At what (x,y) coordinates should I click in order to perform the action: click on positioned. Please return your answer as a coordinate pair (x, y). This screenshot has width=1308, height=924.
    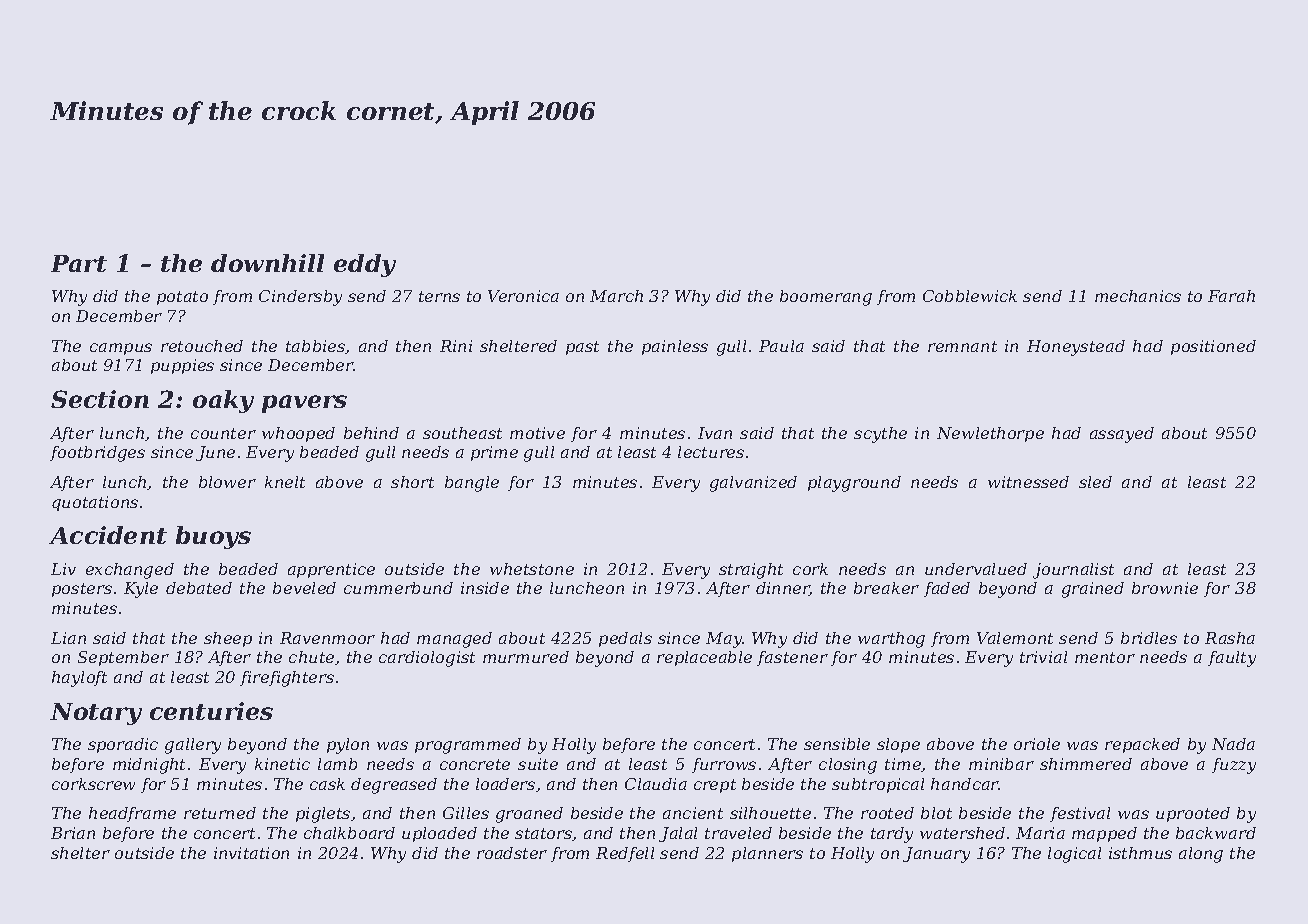
    Looking at the image, I should click on (1213, 347).
